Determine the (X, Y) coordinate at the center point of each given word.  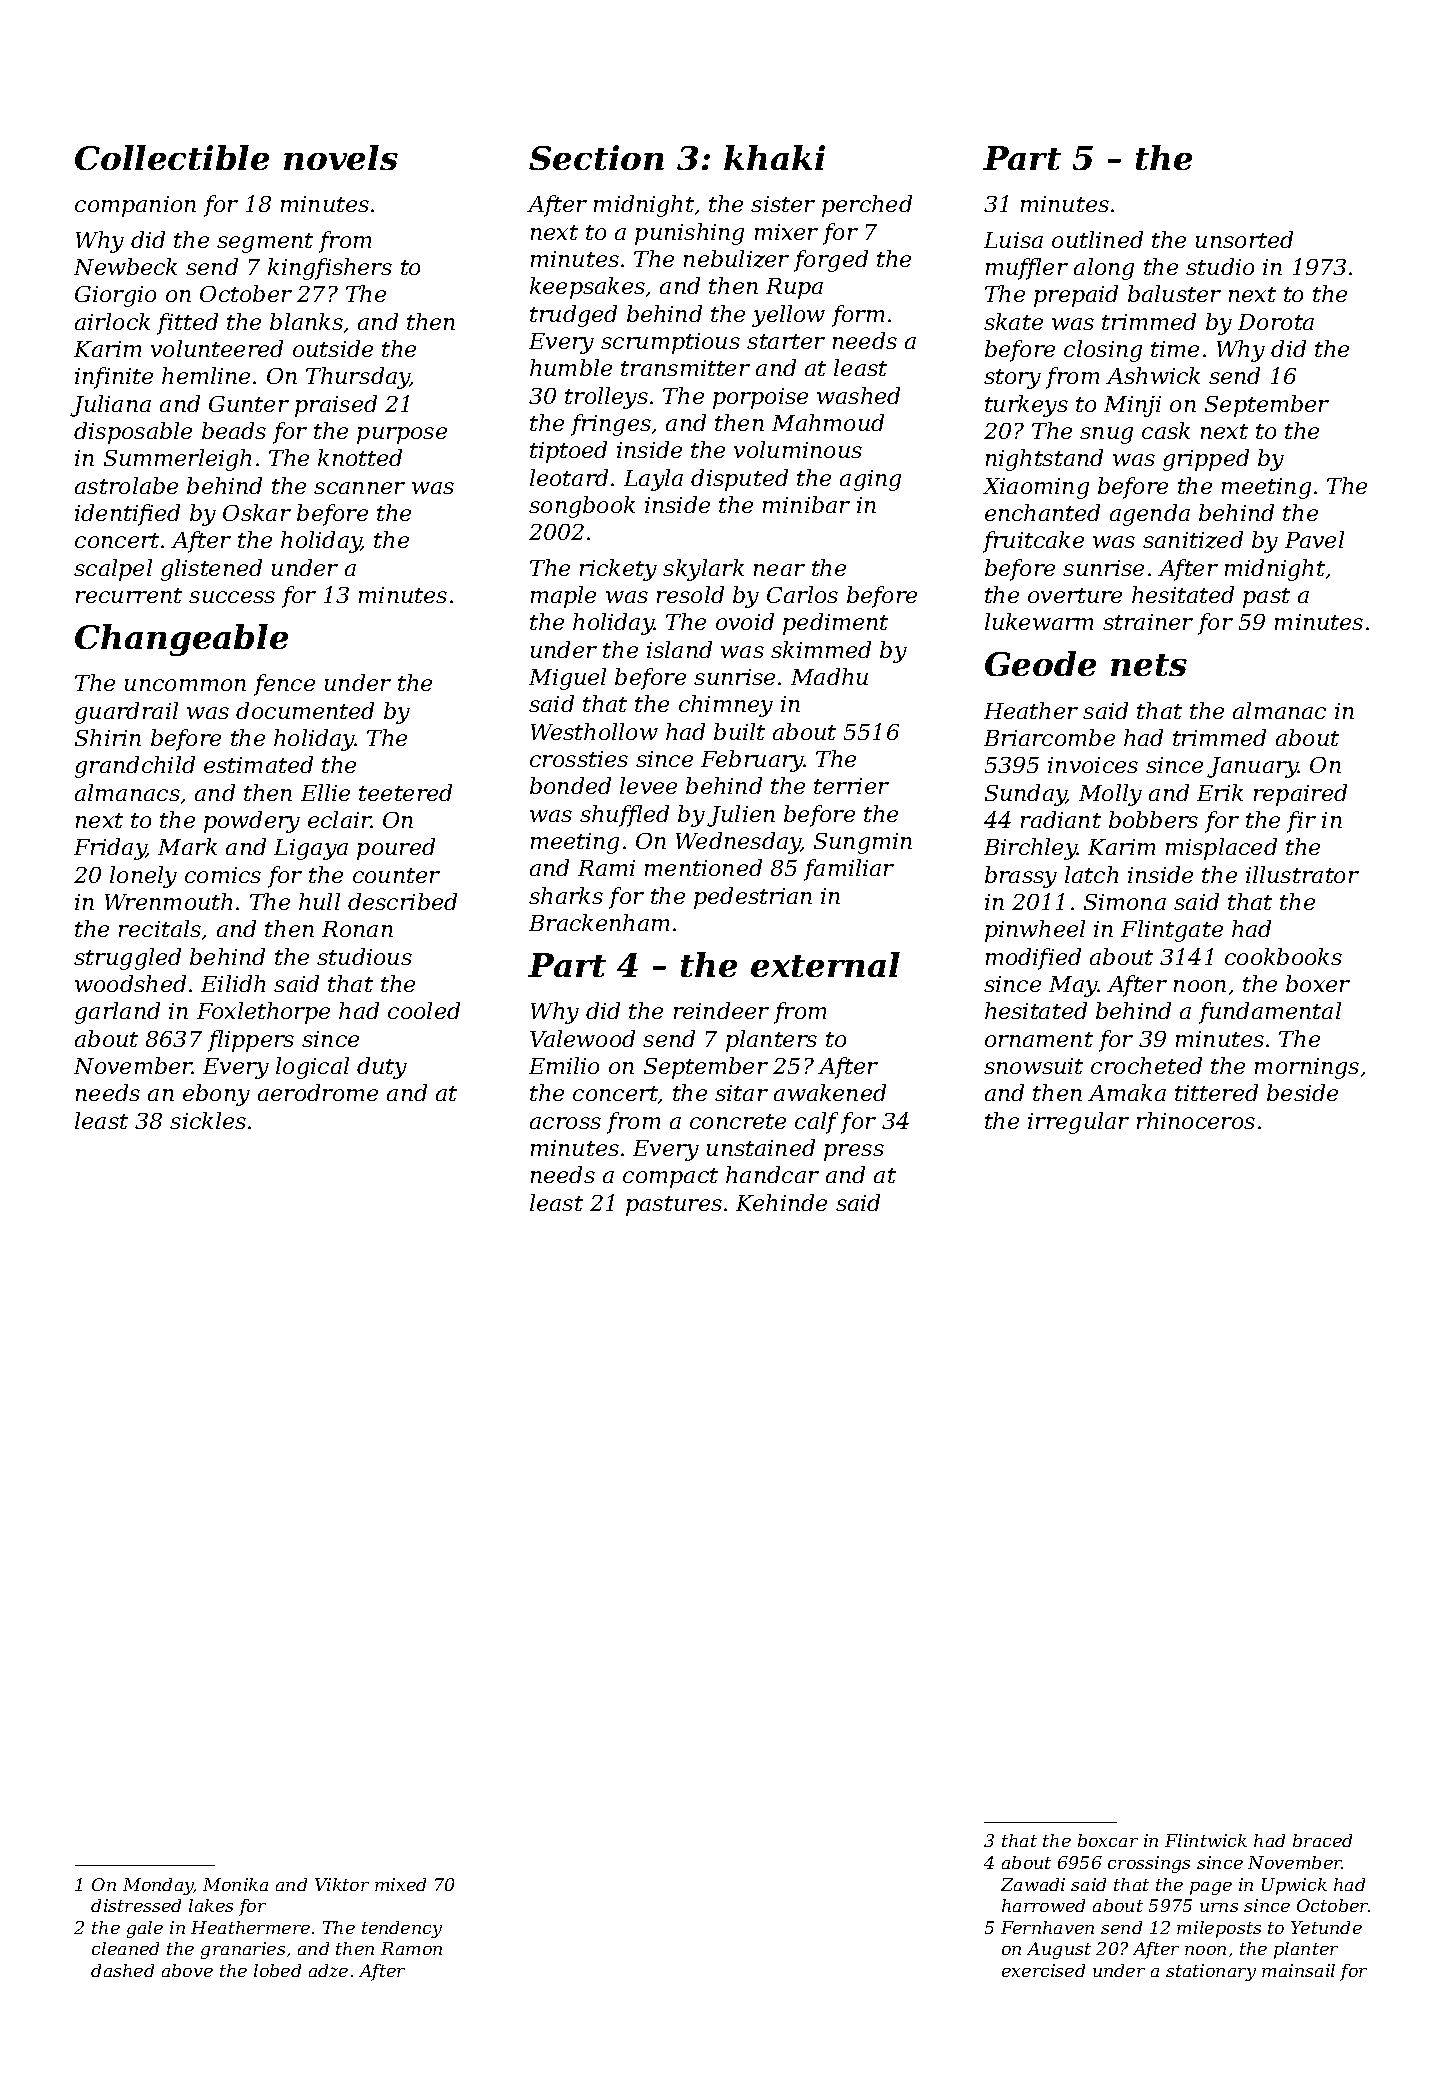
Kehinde (781, 1202)
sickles (208, 1120)
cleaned (125, 1948)
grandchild (135, 767)
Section (596, 157)
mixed (400, 1884)
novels (341, 157)
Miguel (567, 679)
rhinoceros (1196, 1120)
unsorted (1244, 239)
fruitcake (1033, 542)
